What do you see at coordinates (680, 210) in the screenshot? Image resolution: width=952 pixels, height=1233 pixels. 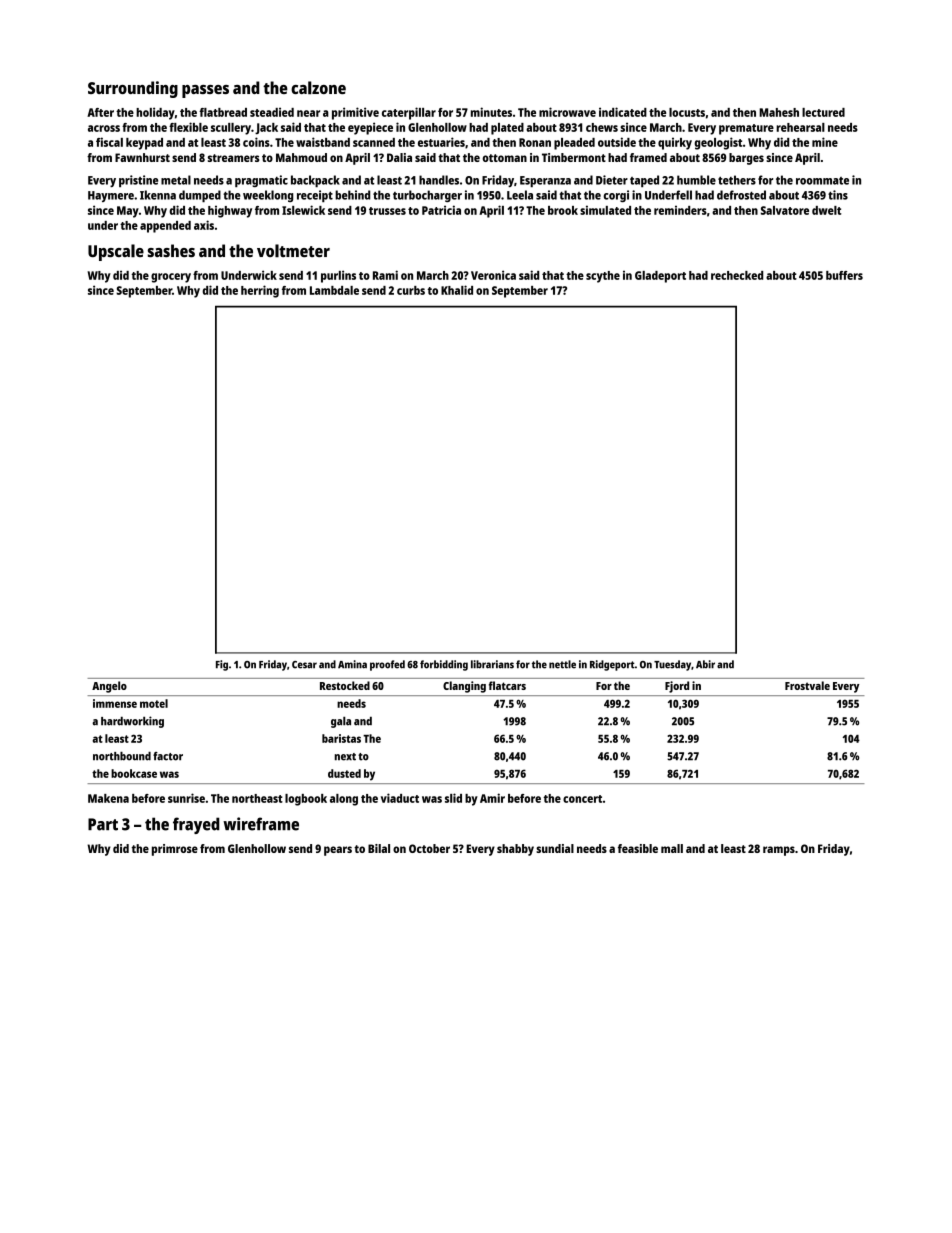 I see `reminders` at bounding box center [680, 210].
